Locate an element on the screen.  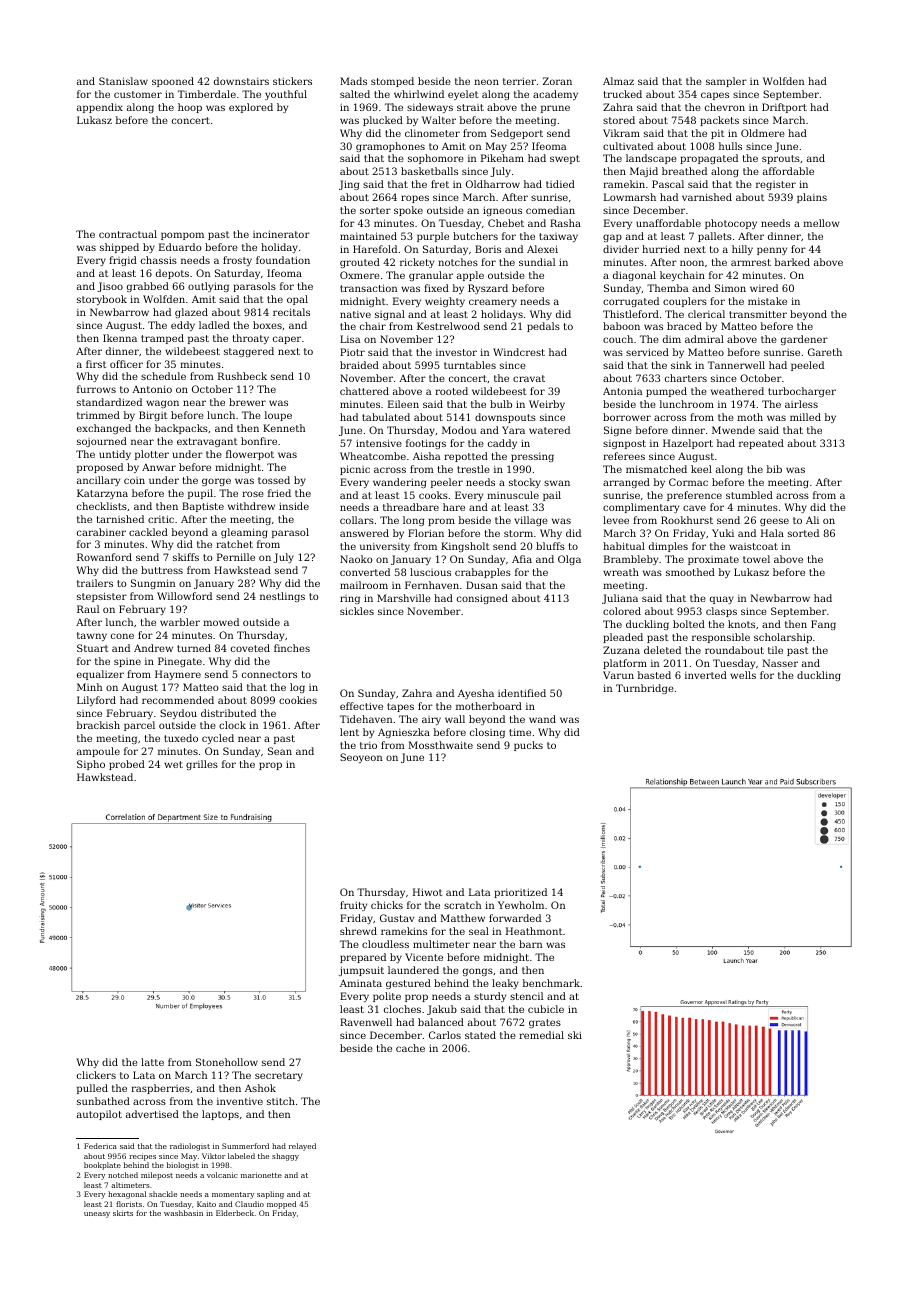
probed is located at coordinates (127, 765).
